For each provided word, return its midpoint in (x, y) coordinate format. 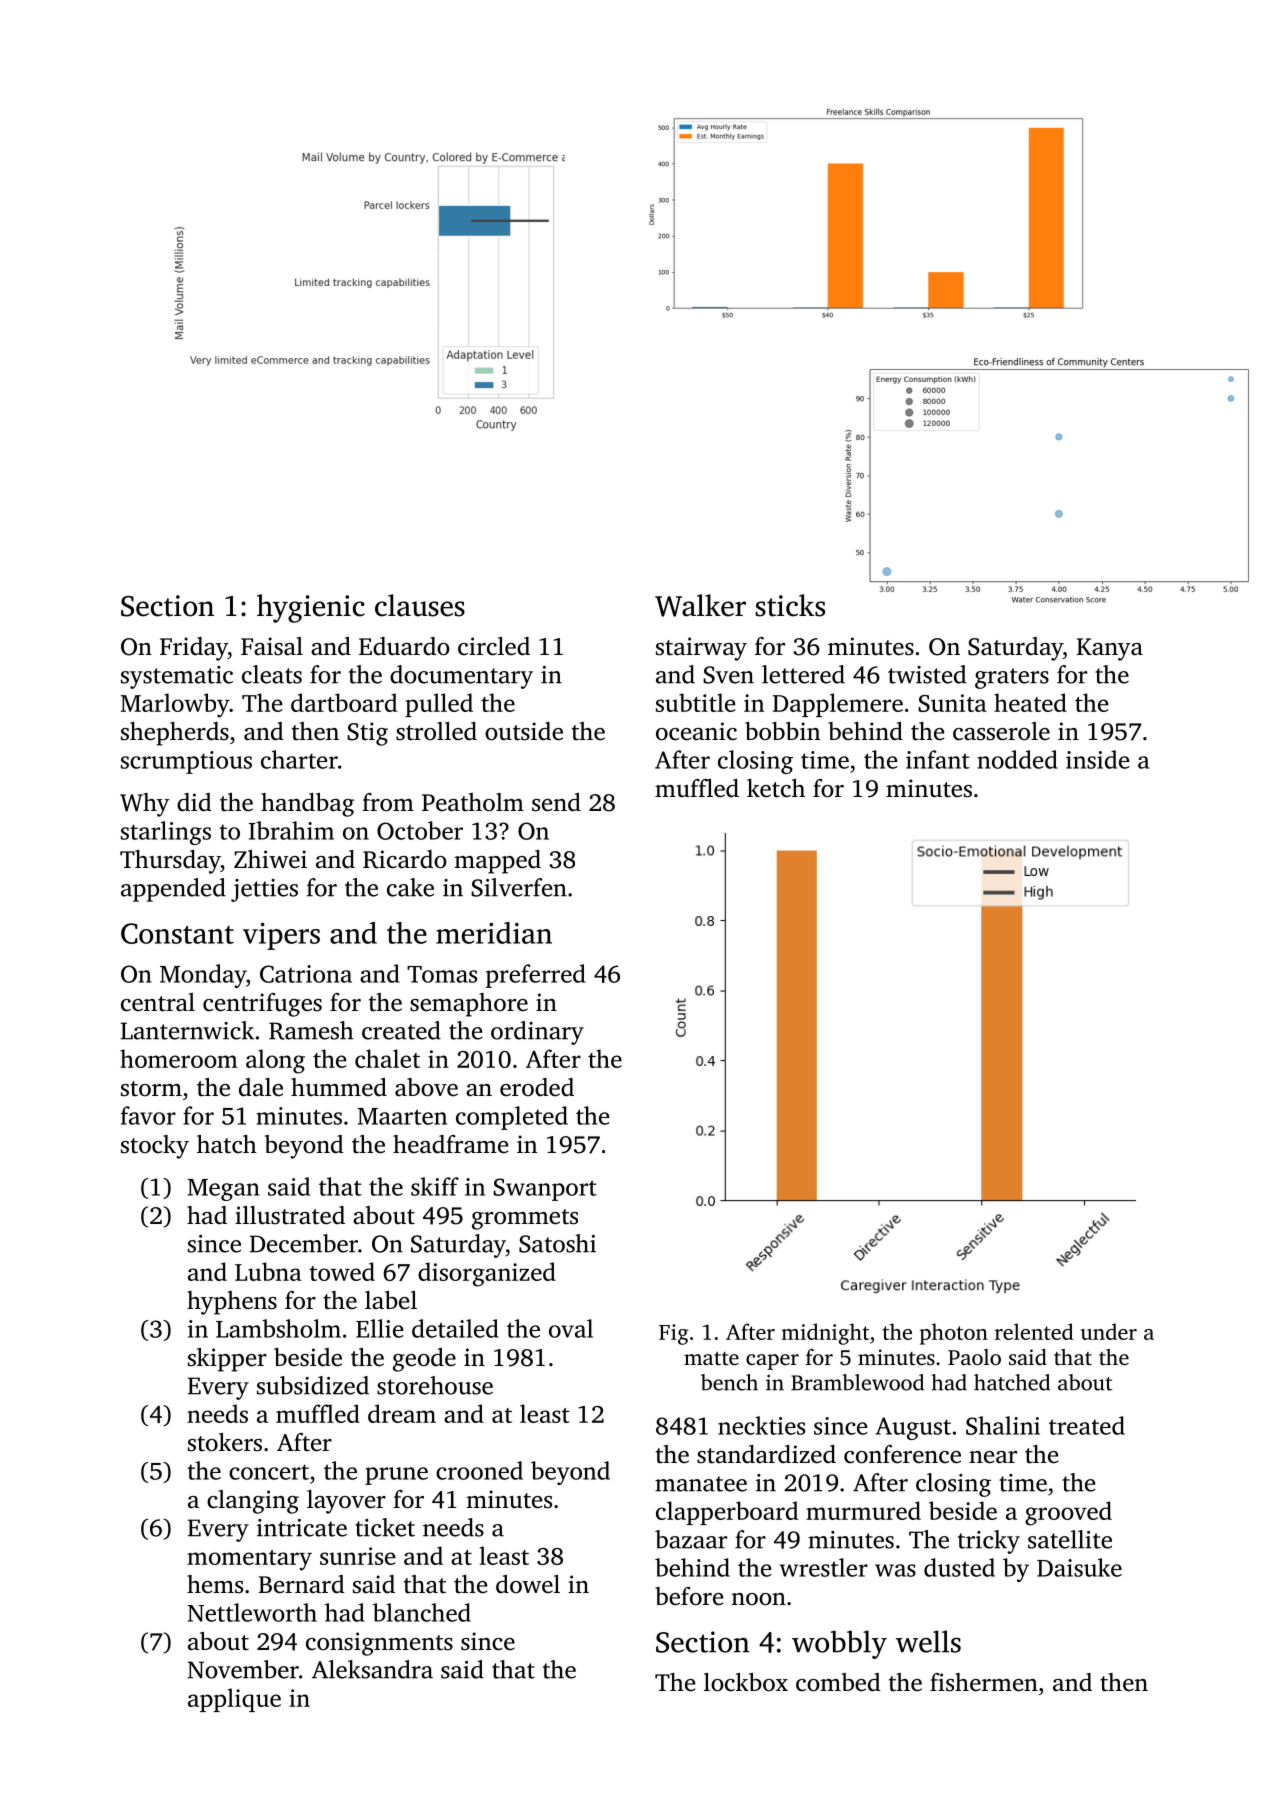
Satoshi (557, 1243)
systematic (177, 677)
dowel (528, 1584)
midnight (825, 1334)
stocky (155, 1147)
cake (410, 887)
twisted (927, 674)
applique (234, 1700)
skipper (227, 1360)
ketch (776, 788)
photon (954, 1334)
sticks (790, 605)
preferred (536, 976)
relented (1034, 1331)
